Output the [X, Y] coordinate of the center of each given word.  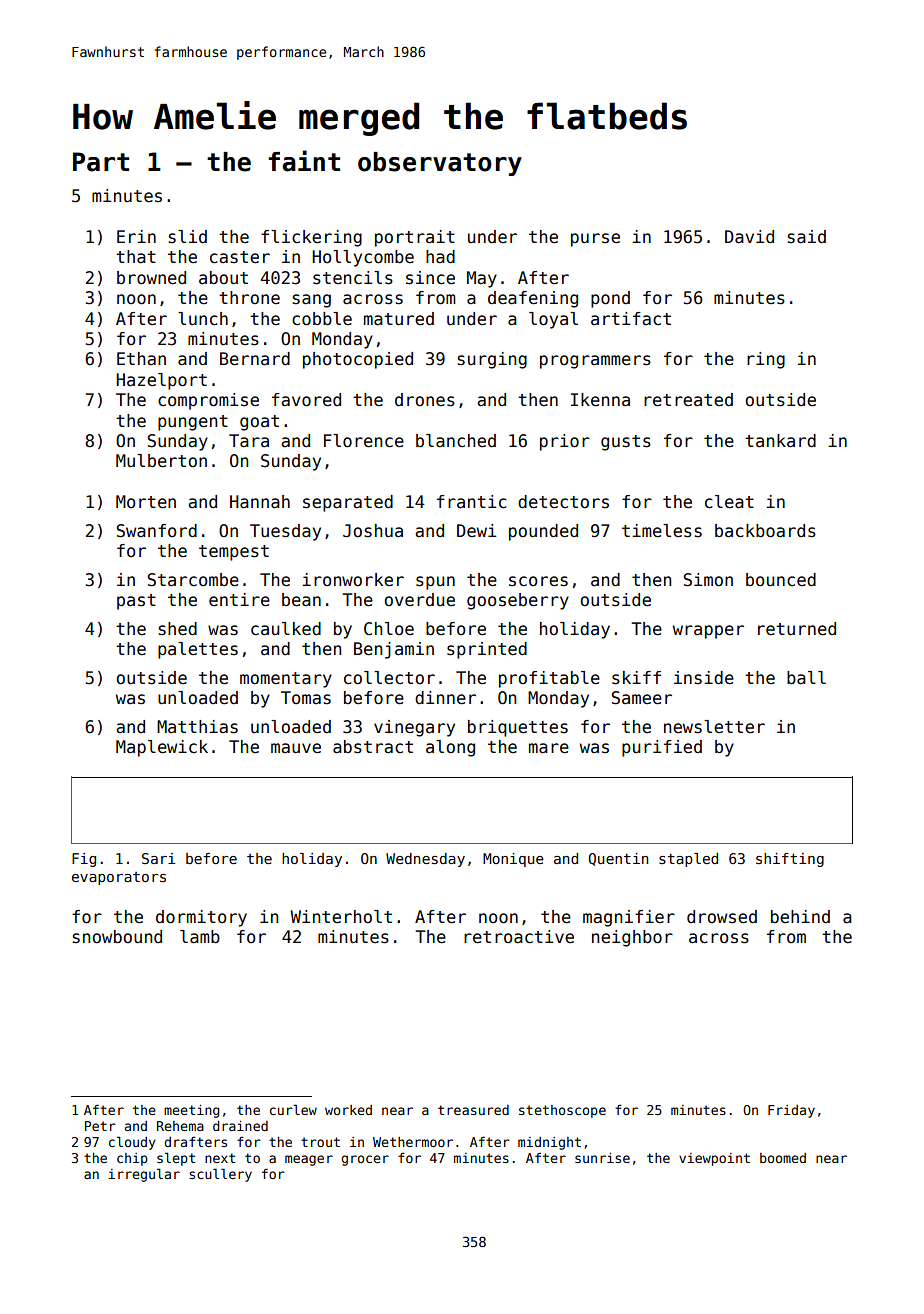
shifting [790, 860]
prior [565, 442]
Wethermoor [413, 1142]
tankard [780, 441]
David [749, 237]
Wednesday [425, 860]
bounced [781, 580]
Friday [791, 1111]
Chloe [389, 629]
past [136, 602]
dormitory [201, 918]
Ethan [141, 359]
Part [101, 162]
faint [304, 161]
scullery [220, 1175]
